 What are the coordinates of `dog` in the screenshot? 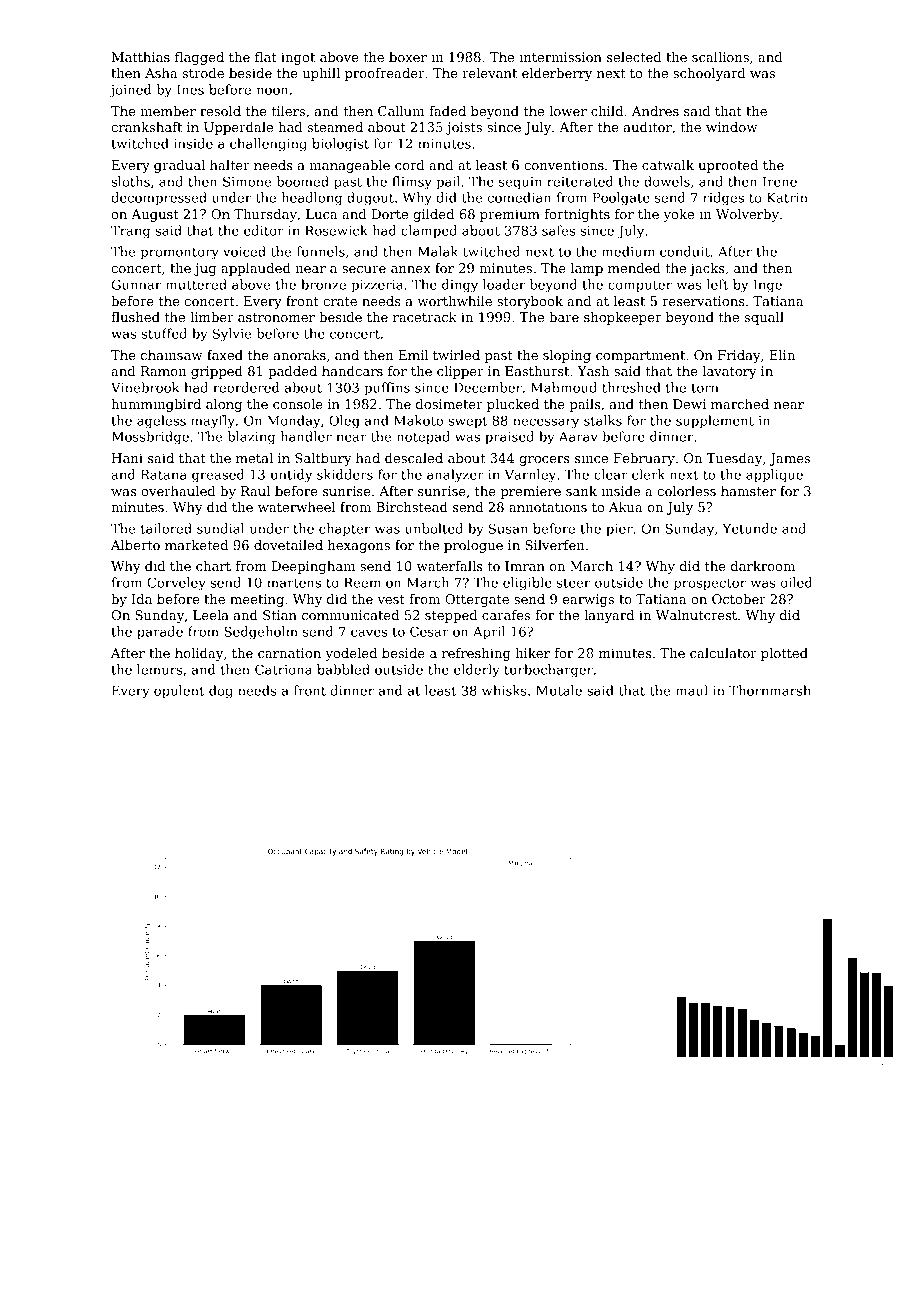 It's located at (221, 692).
